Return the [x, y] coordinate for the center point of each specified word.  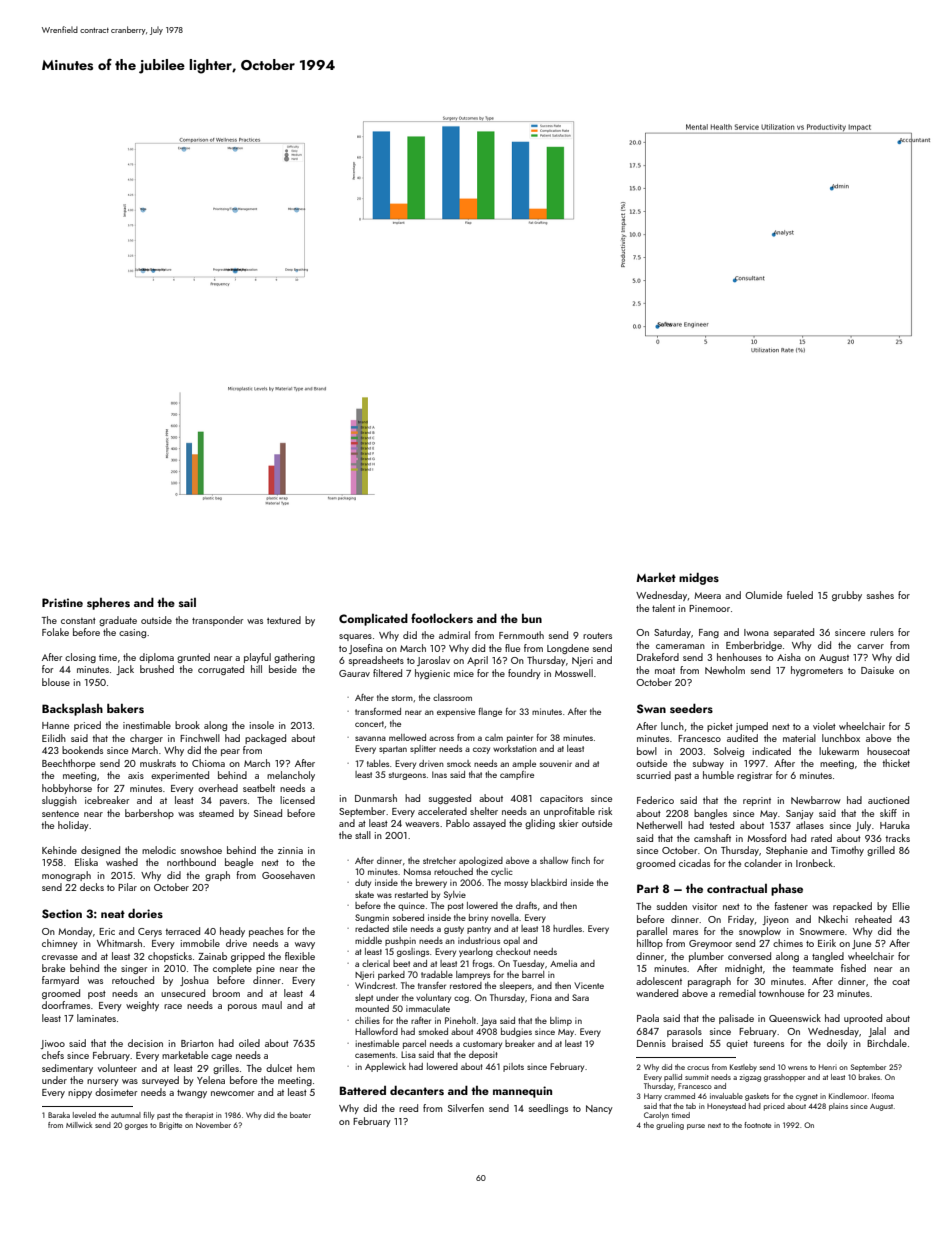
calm [494, 737]
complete [232, 969]
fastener [791, 906]
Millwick [79, 1125]
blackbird [549, 882]
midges [699, 579]
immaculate [428, 1008]
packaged [265, 739]
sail [187, 602]
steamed [216, 813]
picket [720, 727]
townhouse [781, 993]
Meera [707, 595]
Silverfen [466, 1108]
